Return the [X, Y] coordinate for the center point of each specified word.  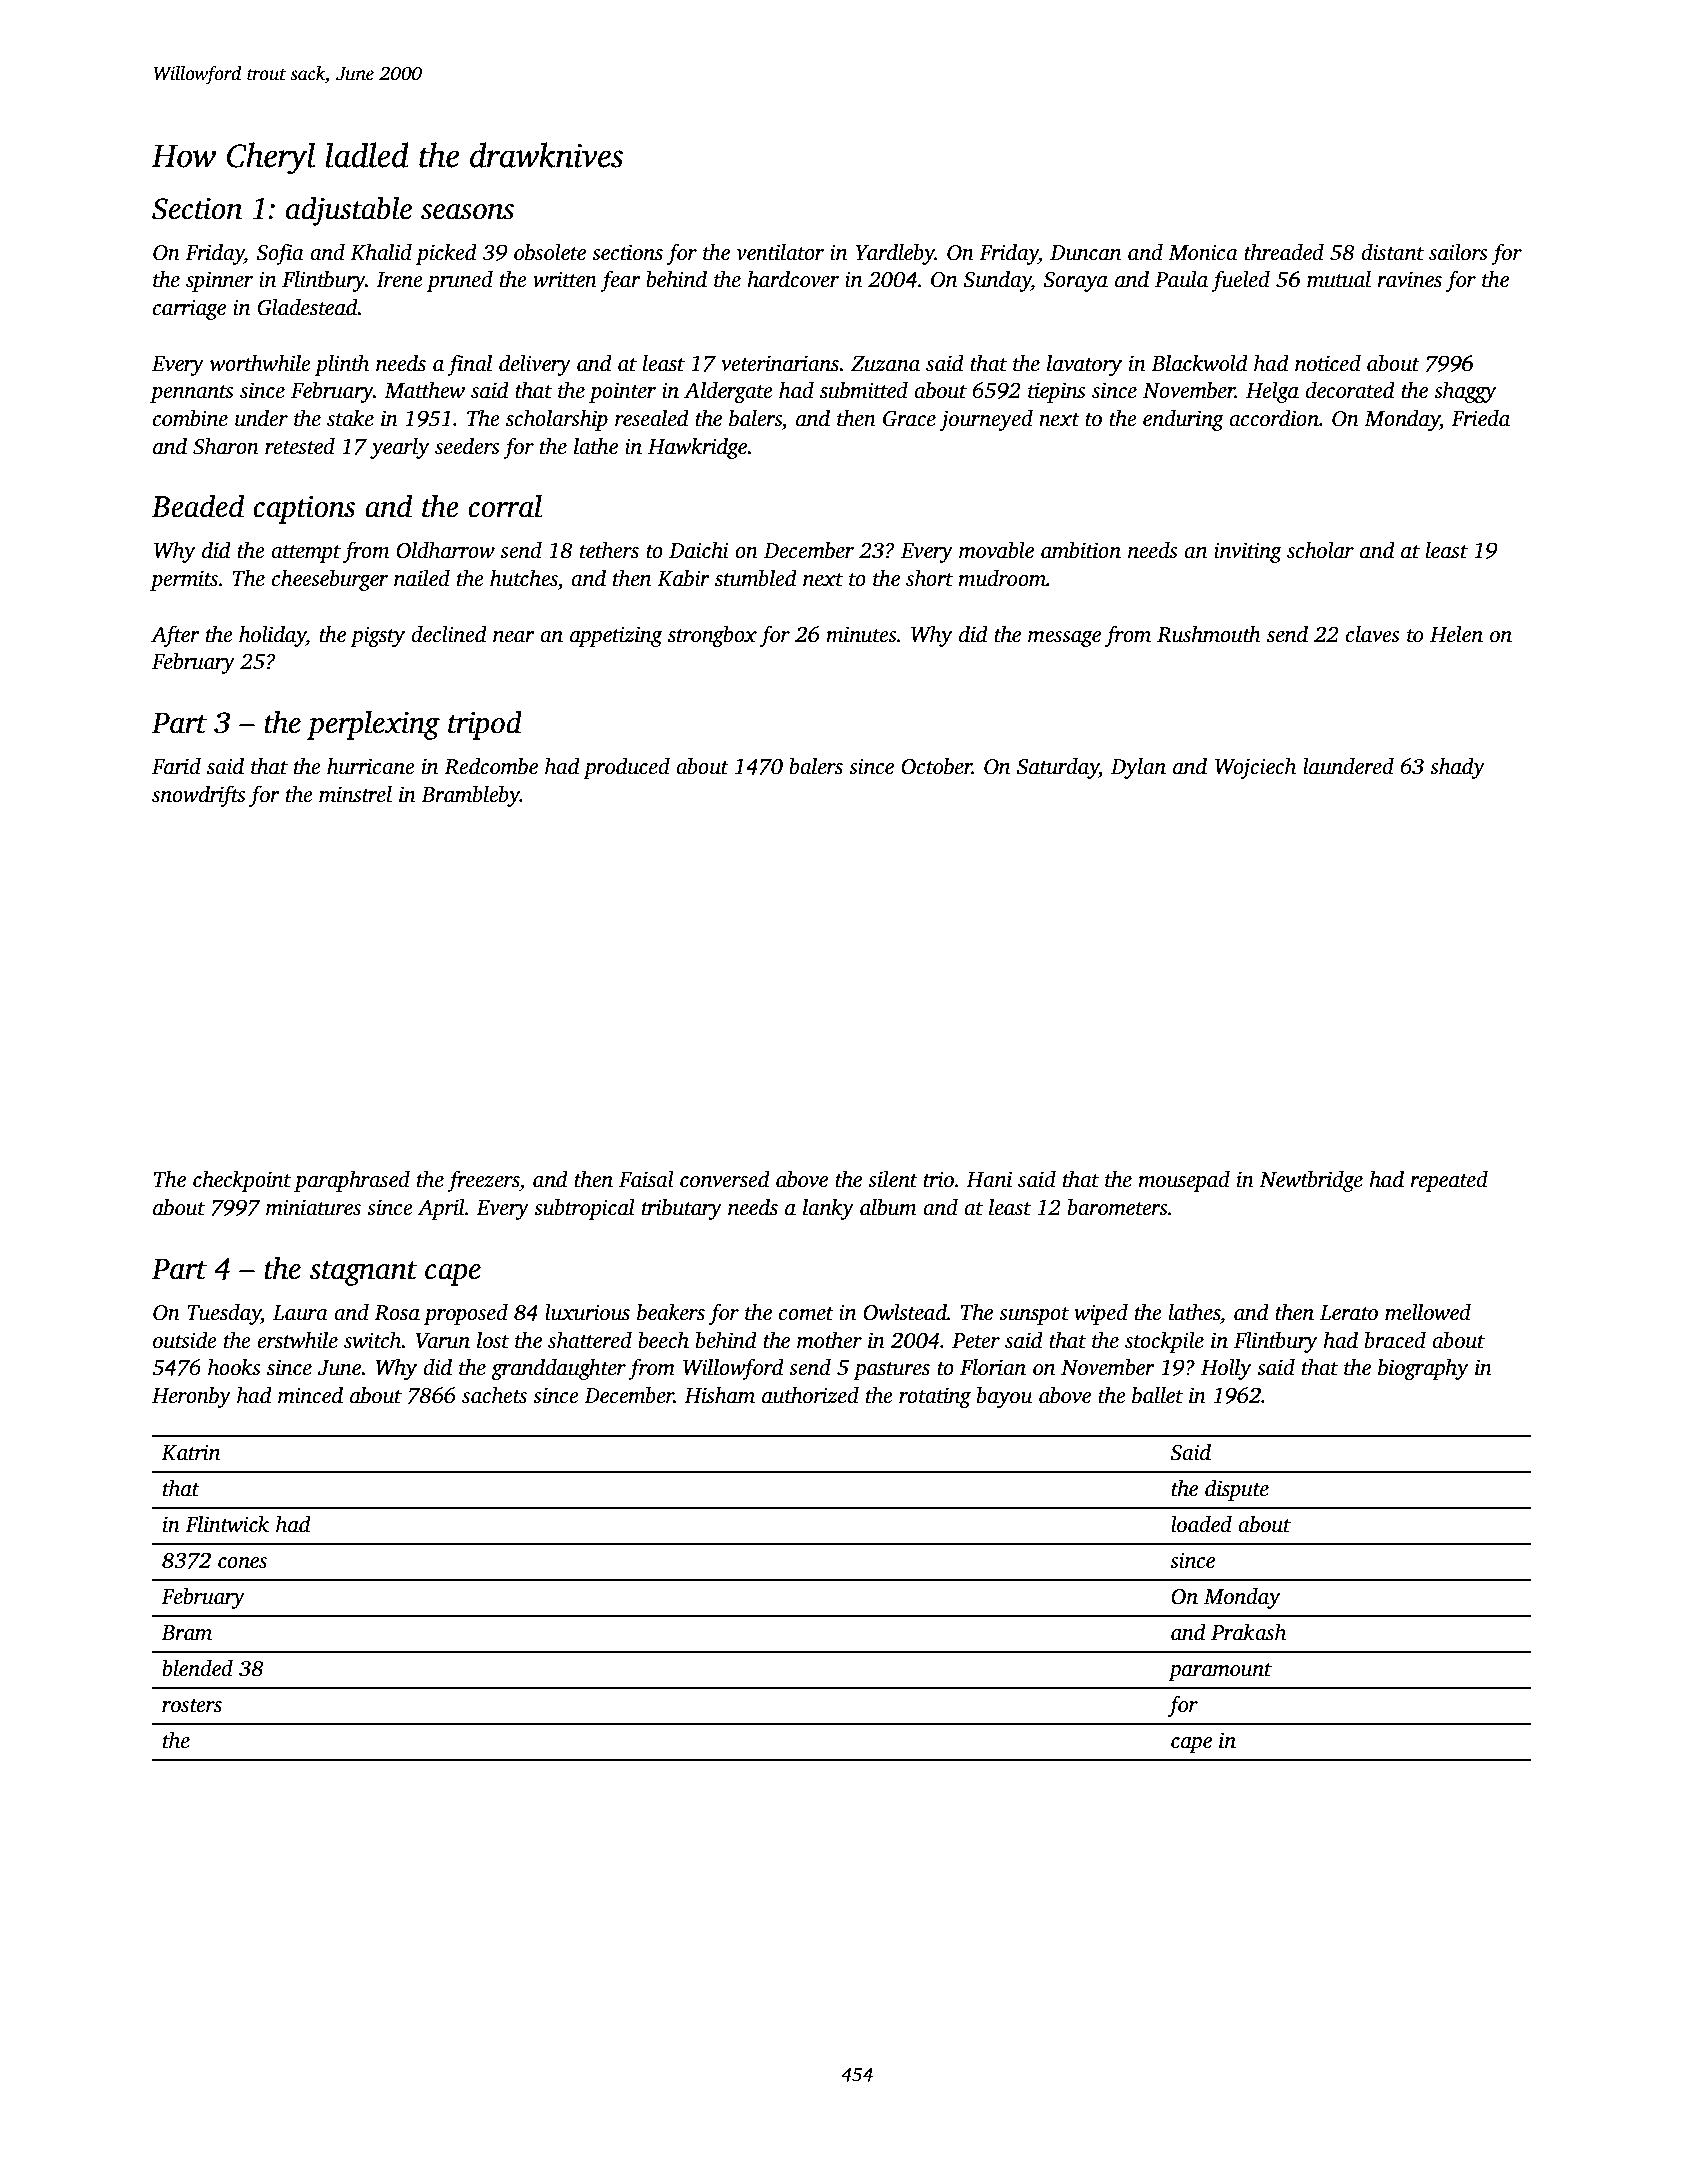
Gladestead [307, 307]
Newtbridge [1311, 1181]
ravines [1410, 279]
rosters [192, 1706]
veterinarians [780, 363]
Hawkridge [697, 448]
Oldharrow [445, 550]
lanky [828, 1209]
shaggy [1465, 392]
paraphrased [352, 1181]
